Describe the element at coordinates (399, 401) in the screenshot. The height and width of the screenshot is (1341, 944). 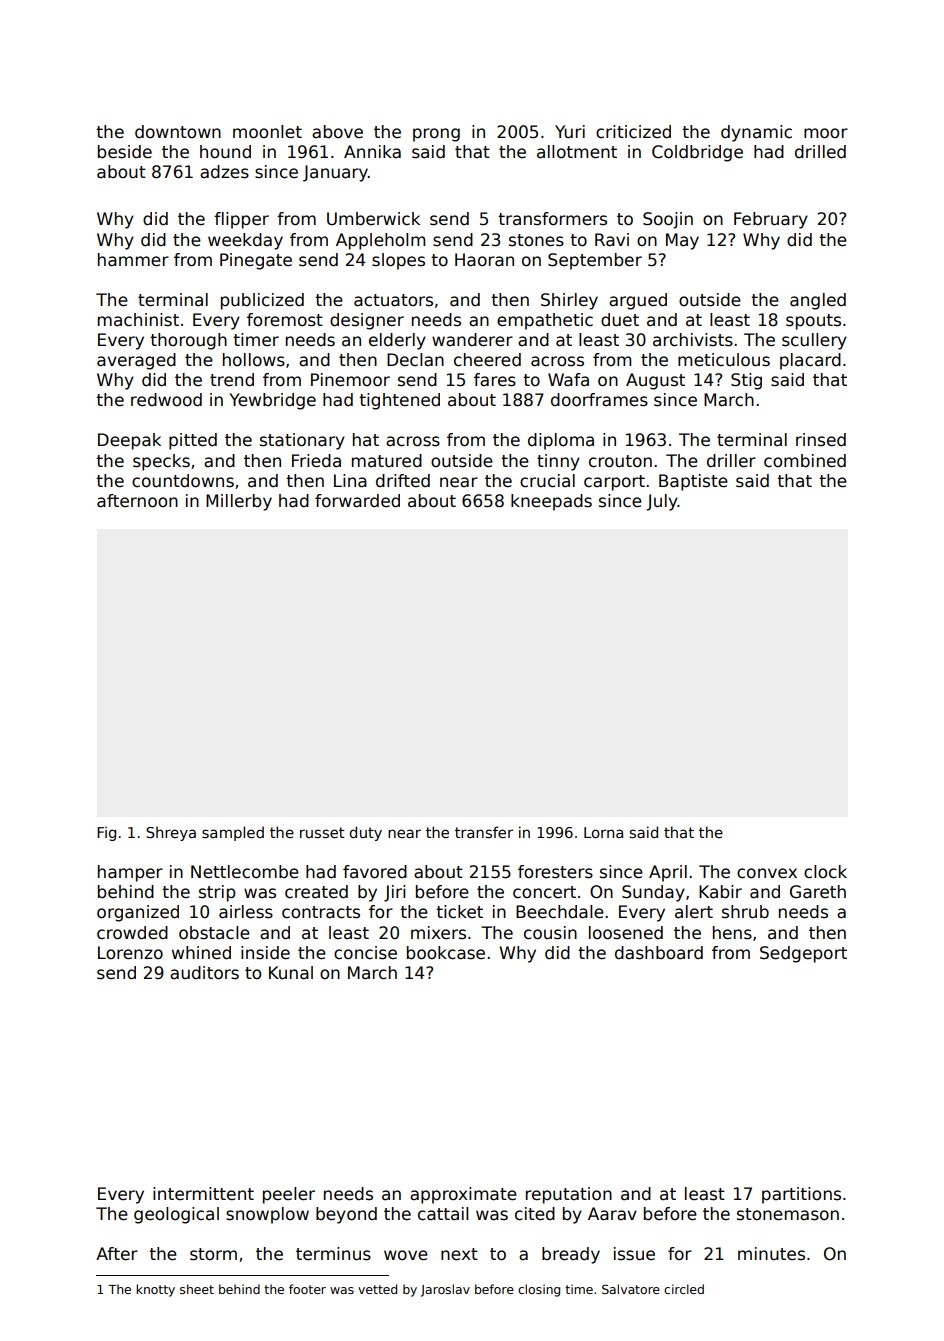
I see `tightened` at that location.
